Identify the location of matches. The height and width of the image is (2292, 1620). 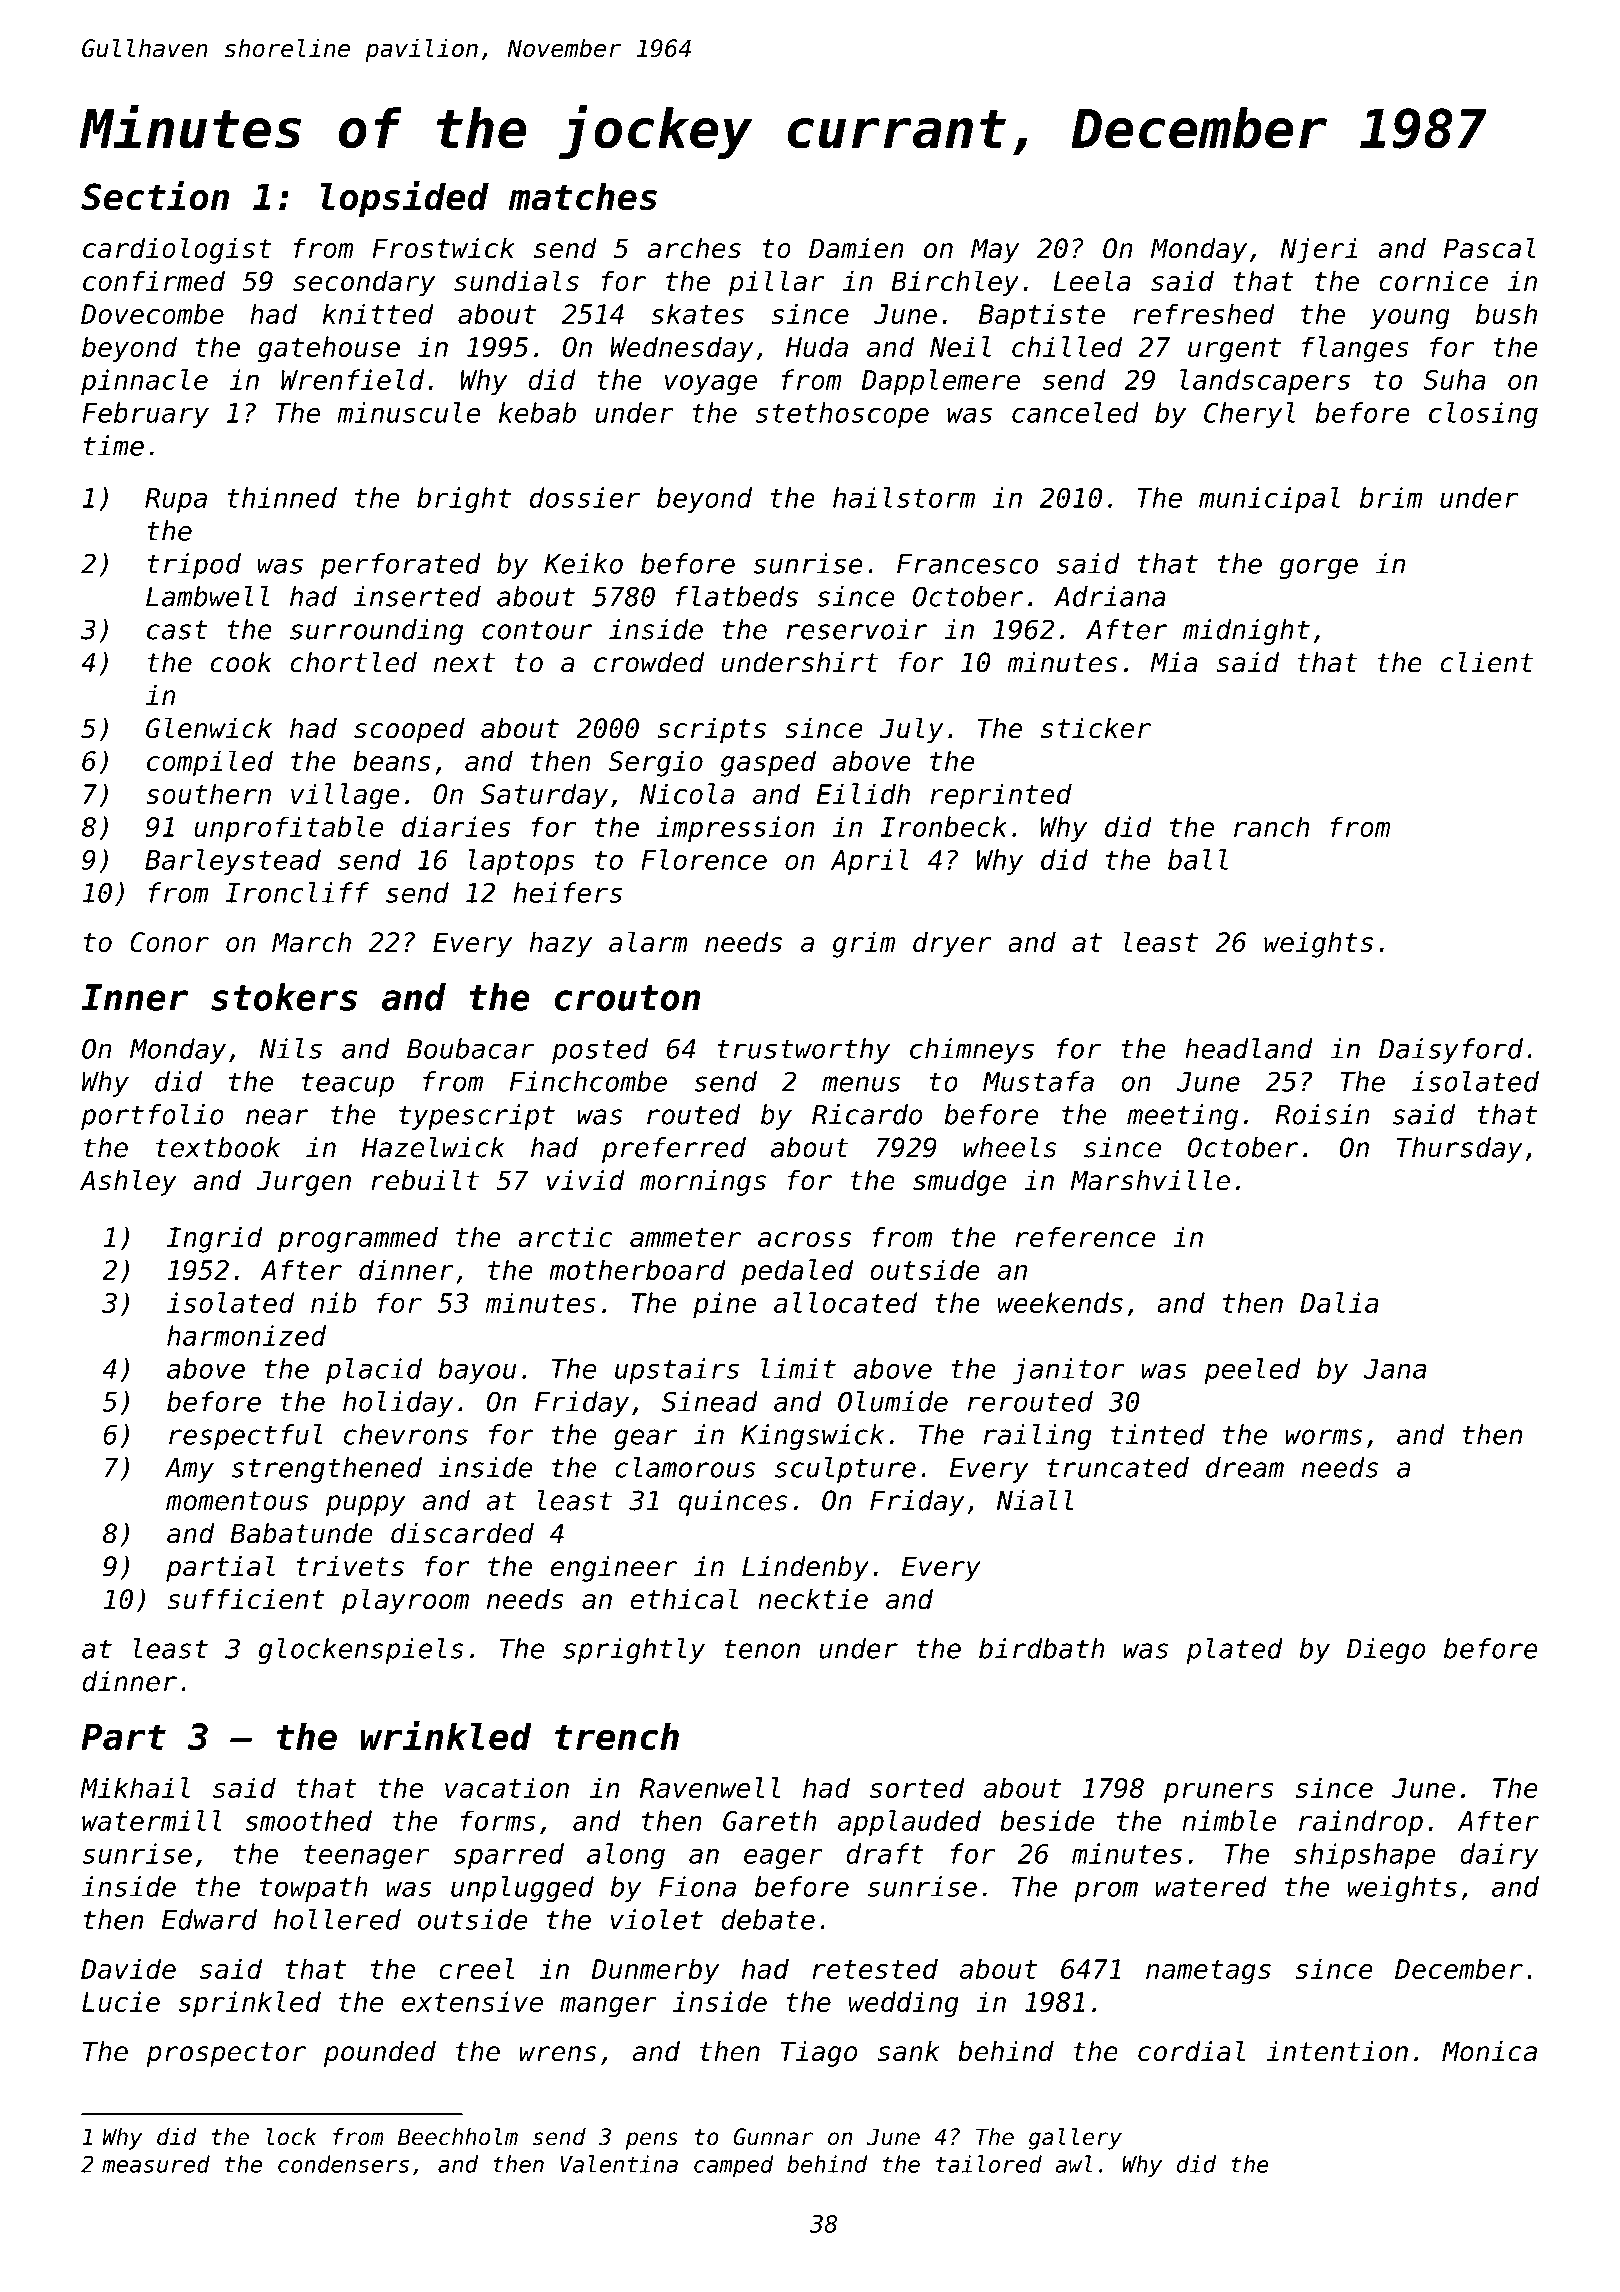
(583, 197).
